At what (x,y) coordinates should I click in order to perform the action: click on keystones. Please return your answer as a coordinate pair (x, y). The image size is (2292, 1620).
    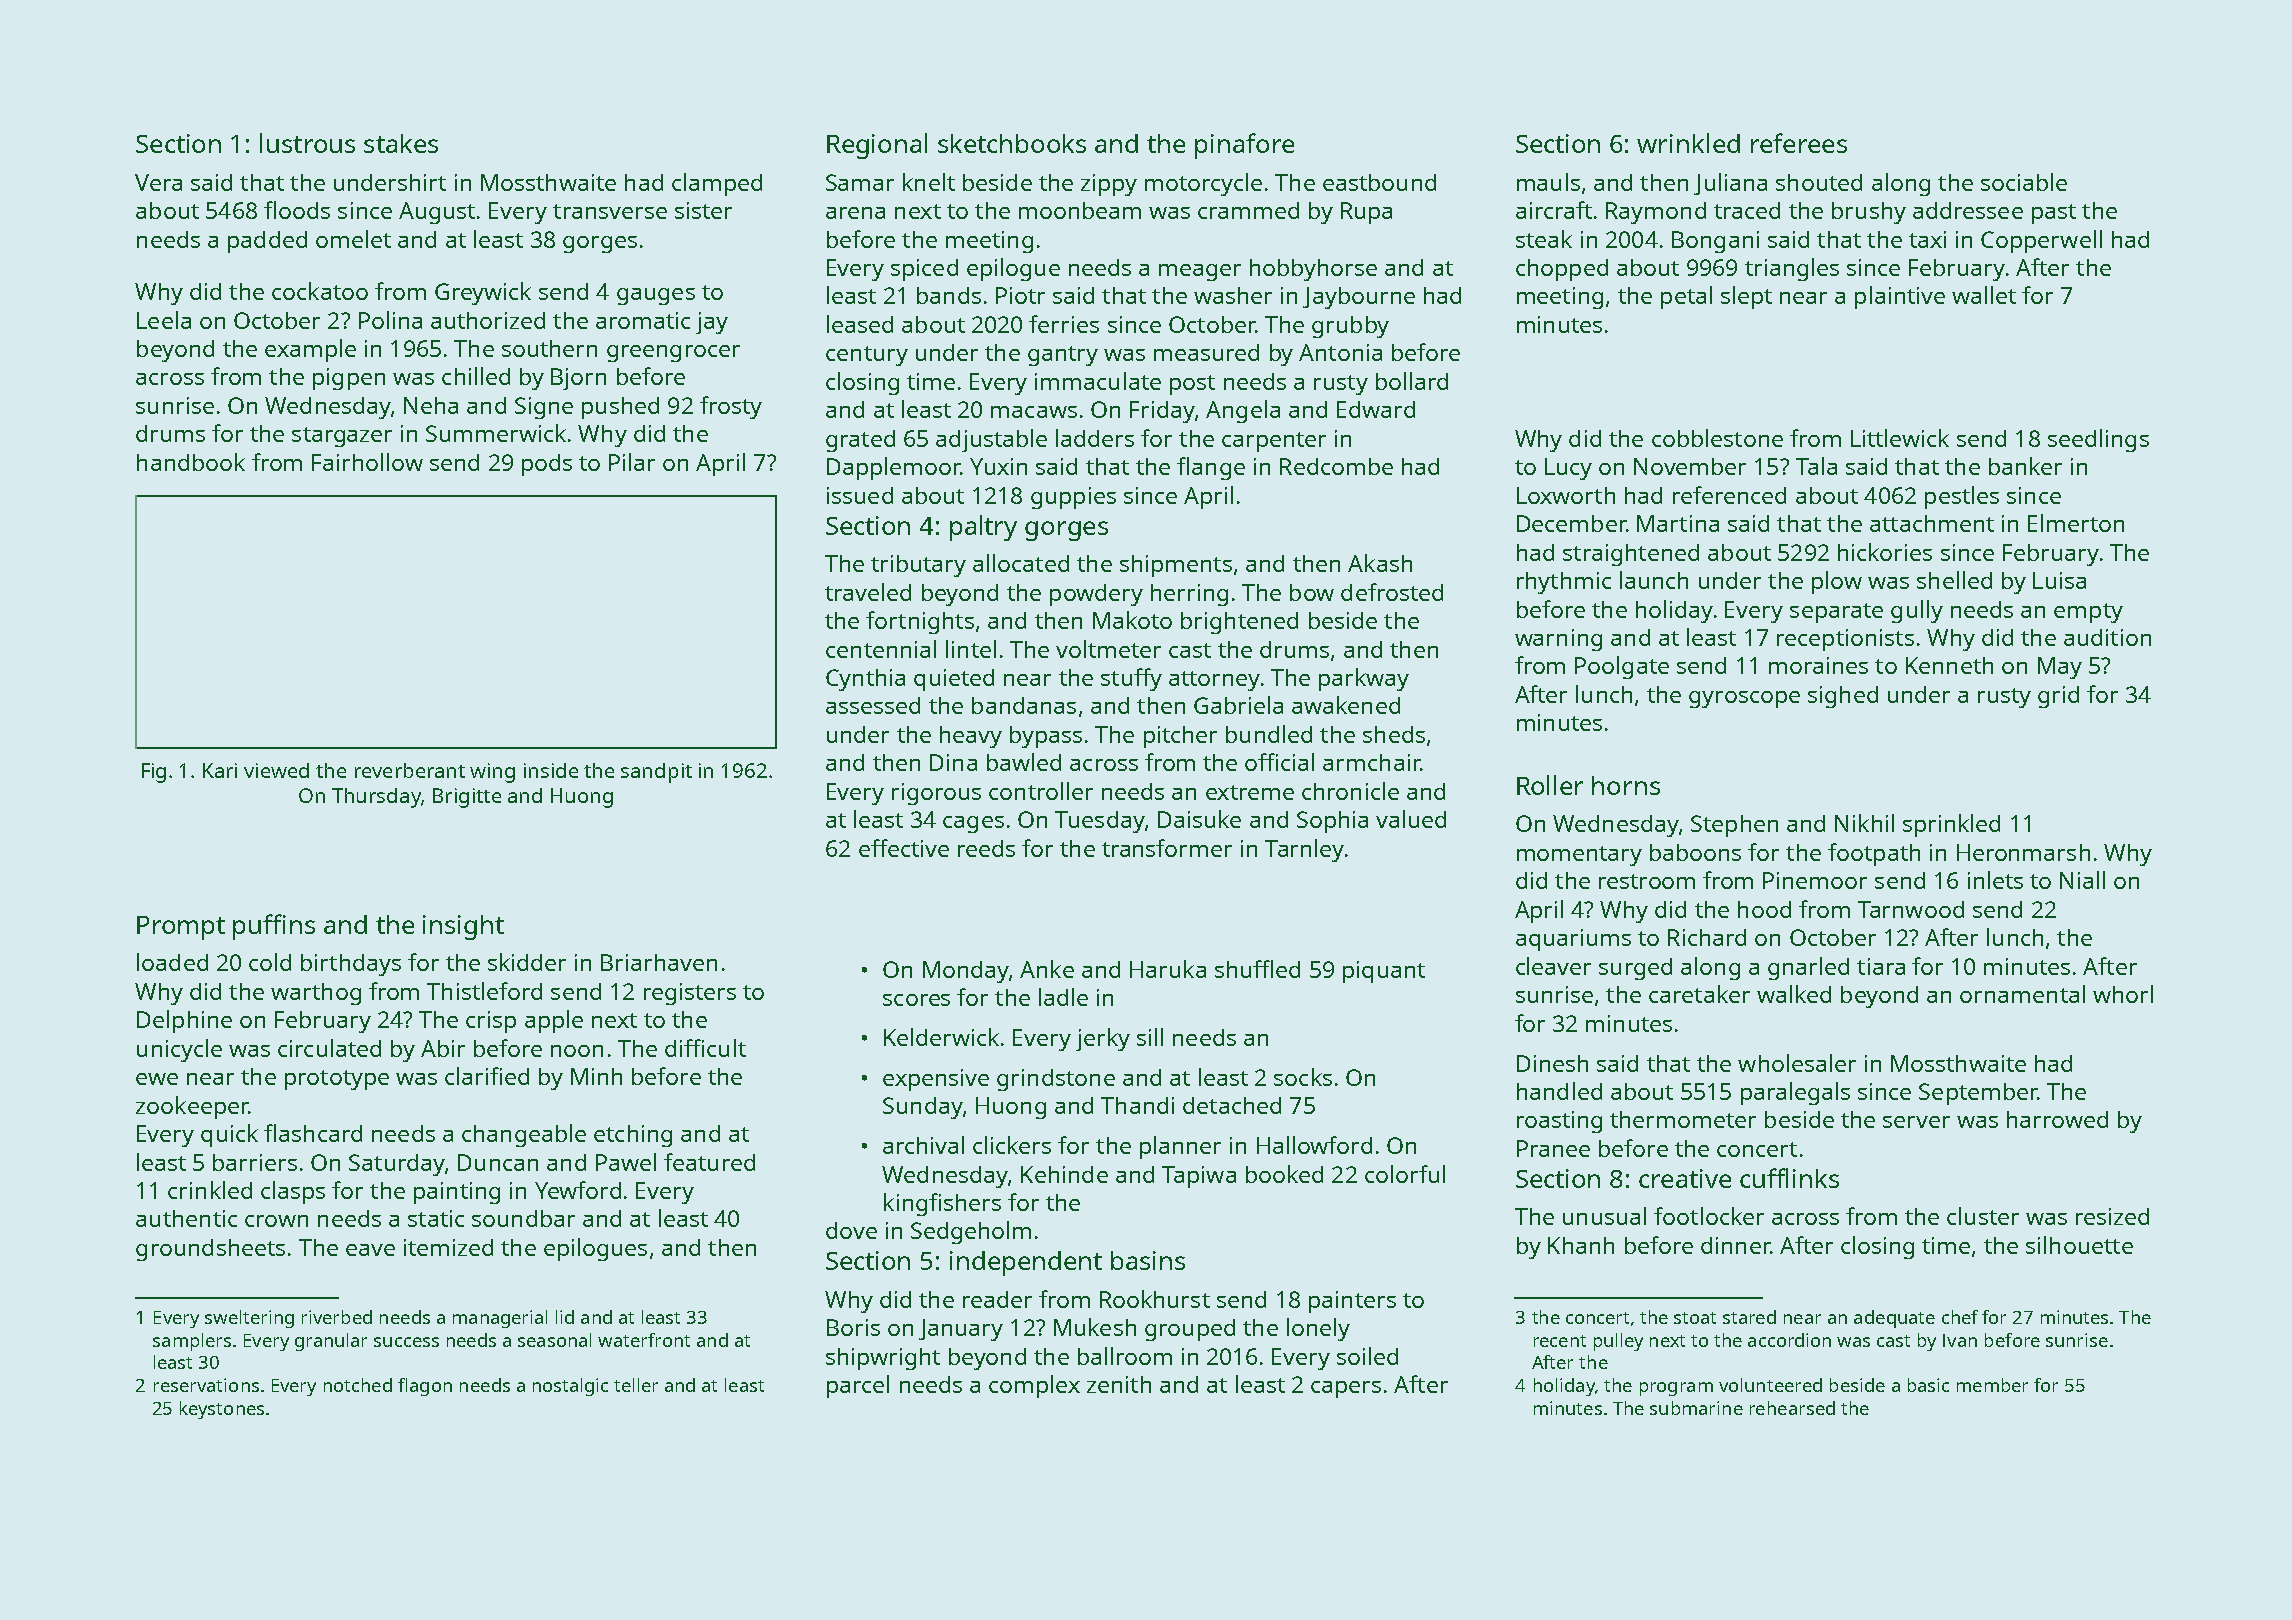
    Looking at the image, I should click on (222, 1410).
